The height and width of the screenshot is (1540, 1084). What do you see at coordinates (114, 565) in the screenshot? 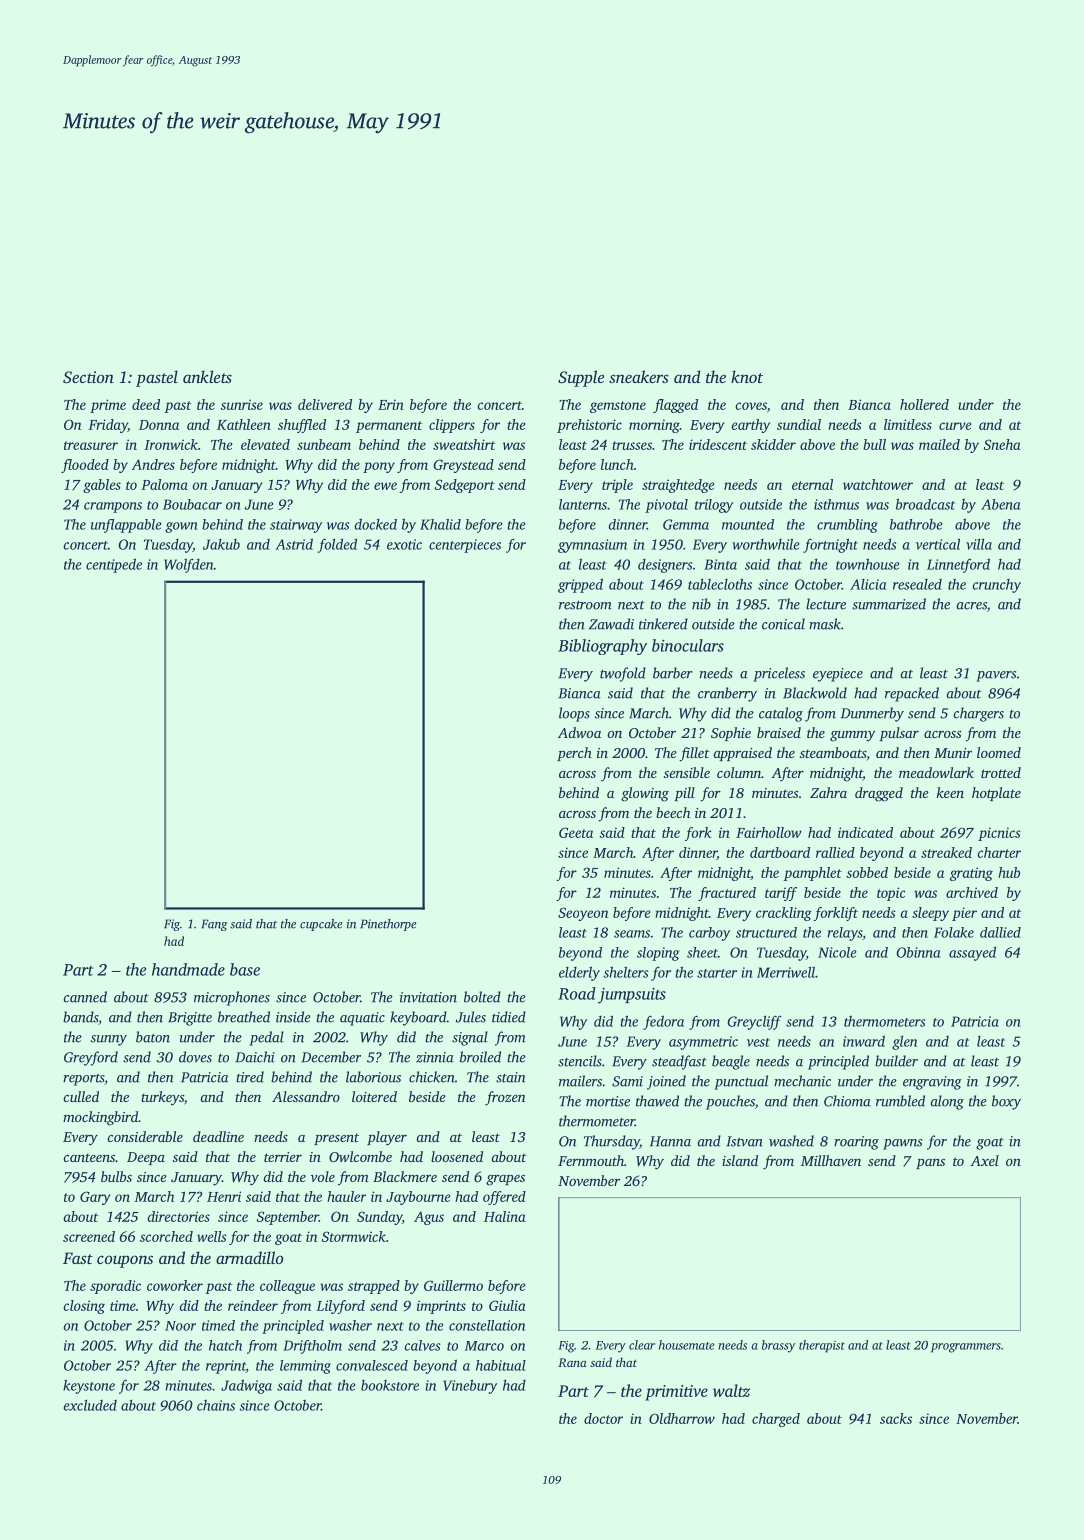
I see `centipede` at bounding box center [114, 565].
